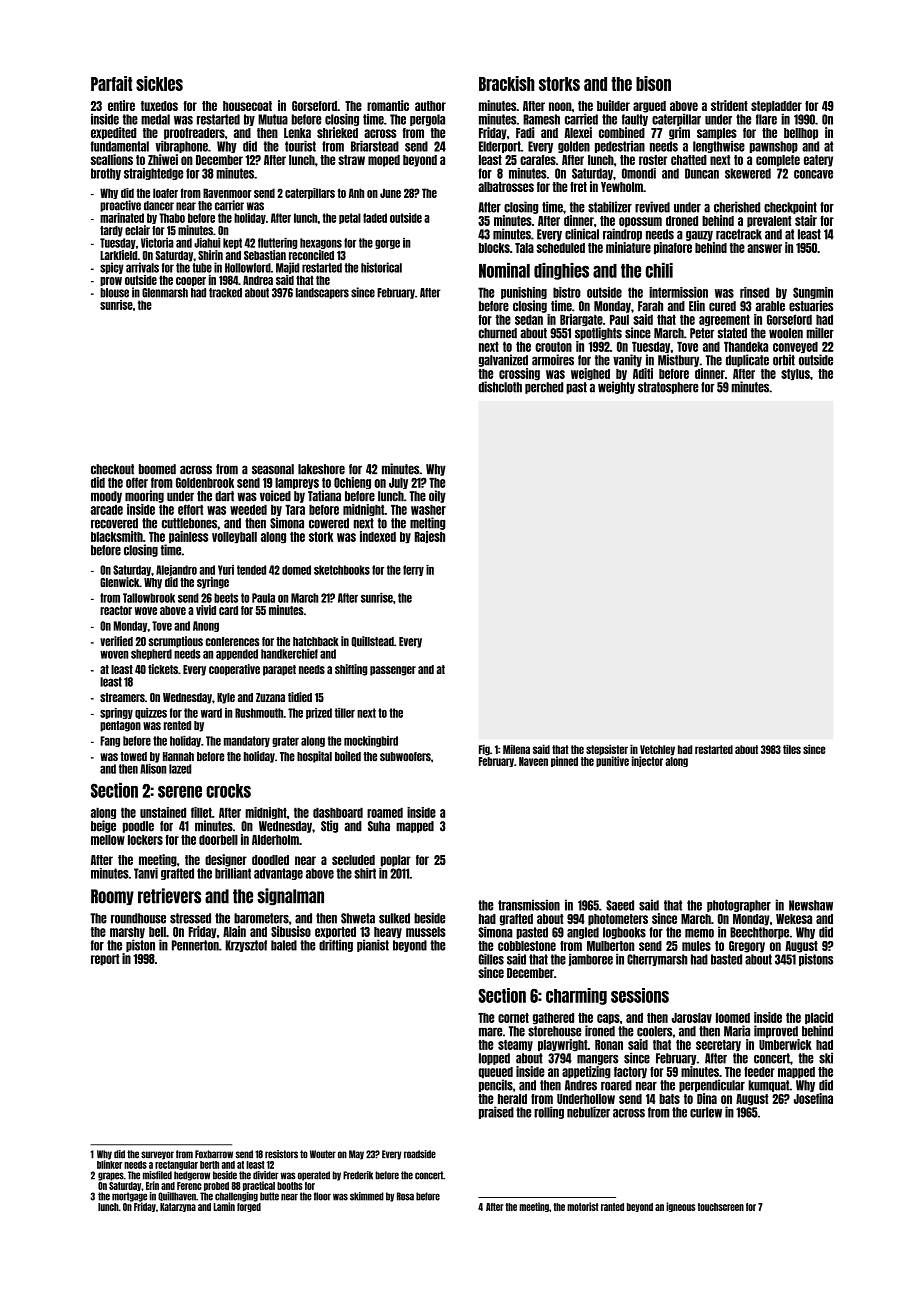 This screenshot has height=1308, width=924. Describe the element at coordinates (794, 919) in the screenshot. I see `Wekesa` at that location.
